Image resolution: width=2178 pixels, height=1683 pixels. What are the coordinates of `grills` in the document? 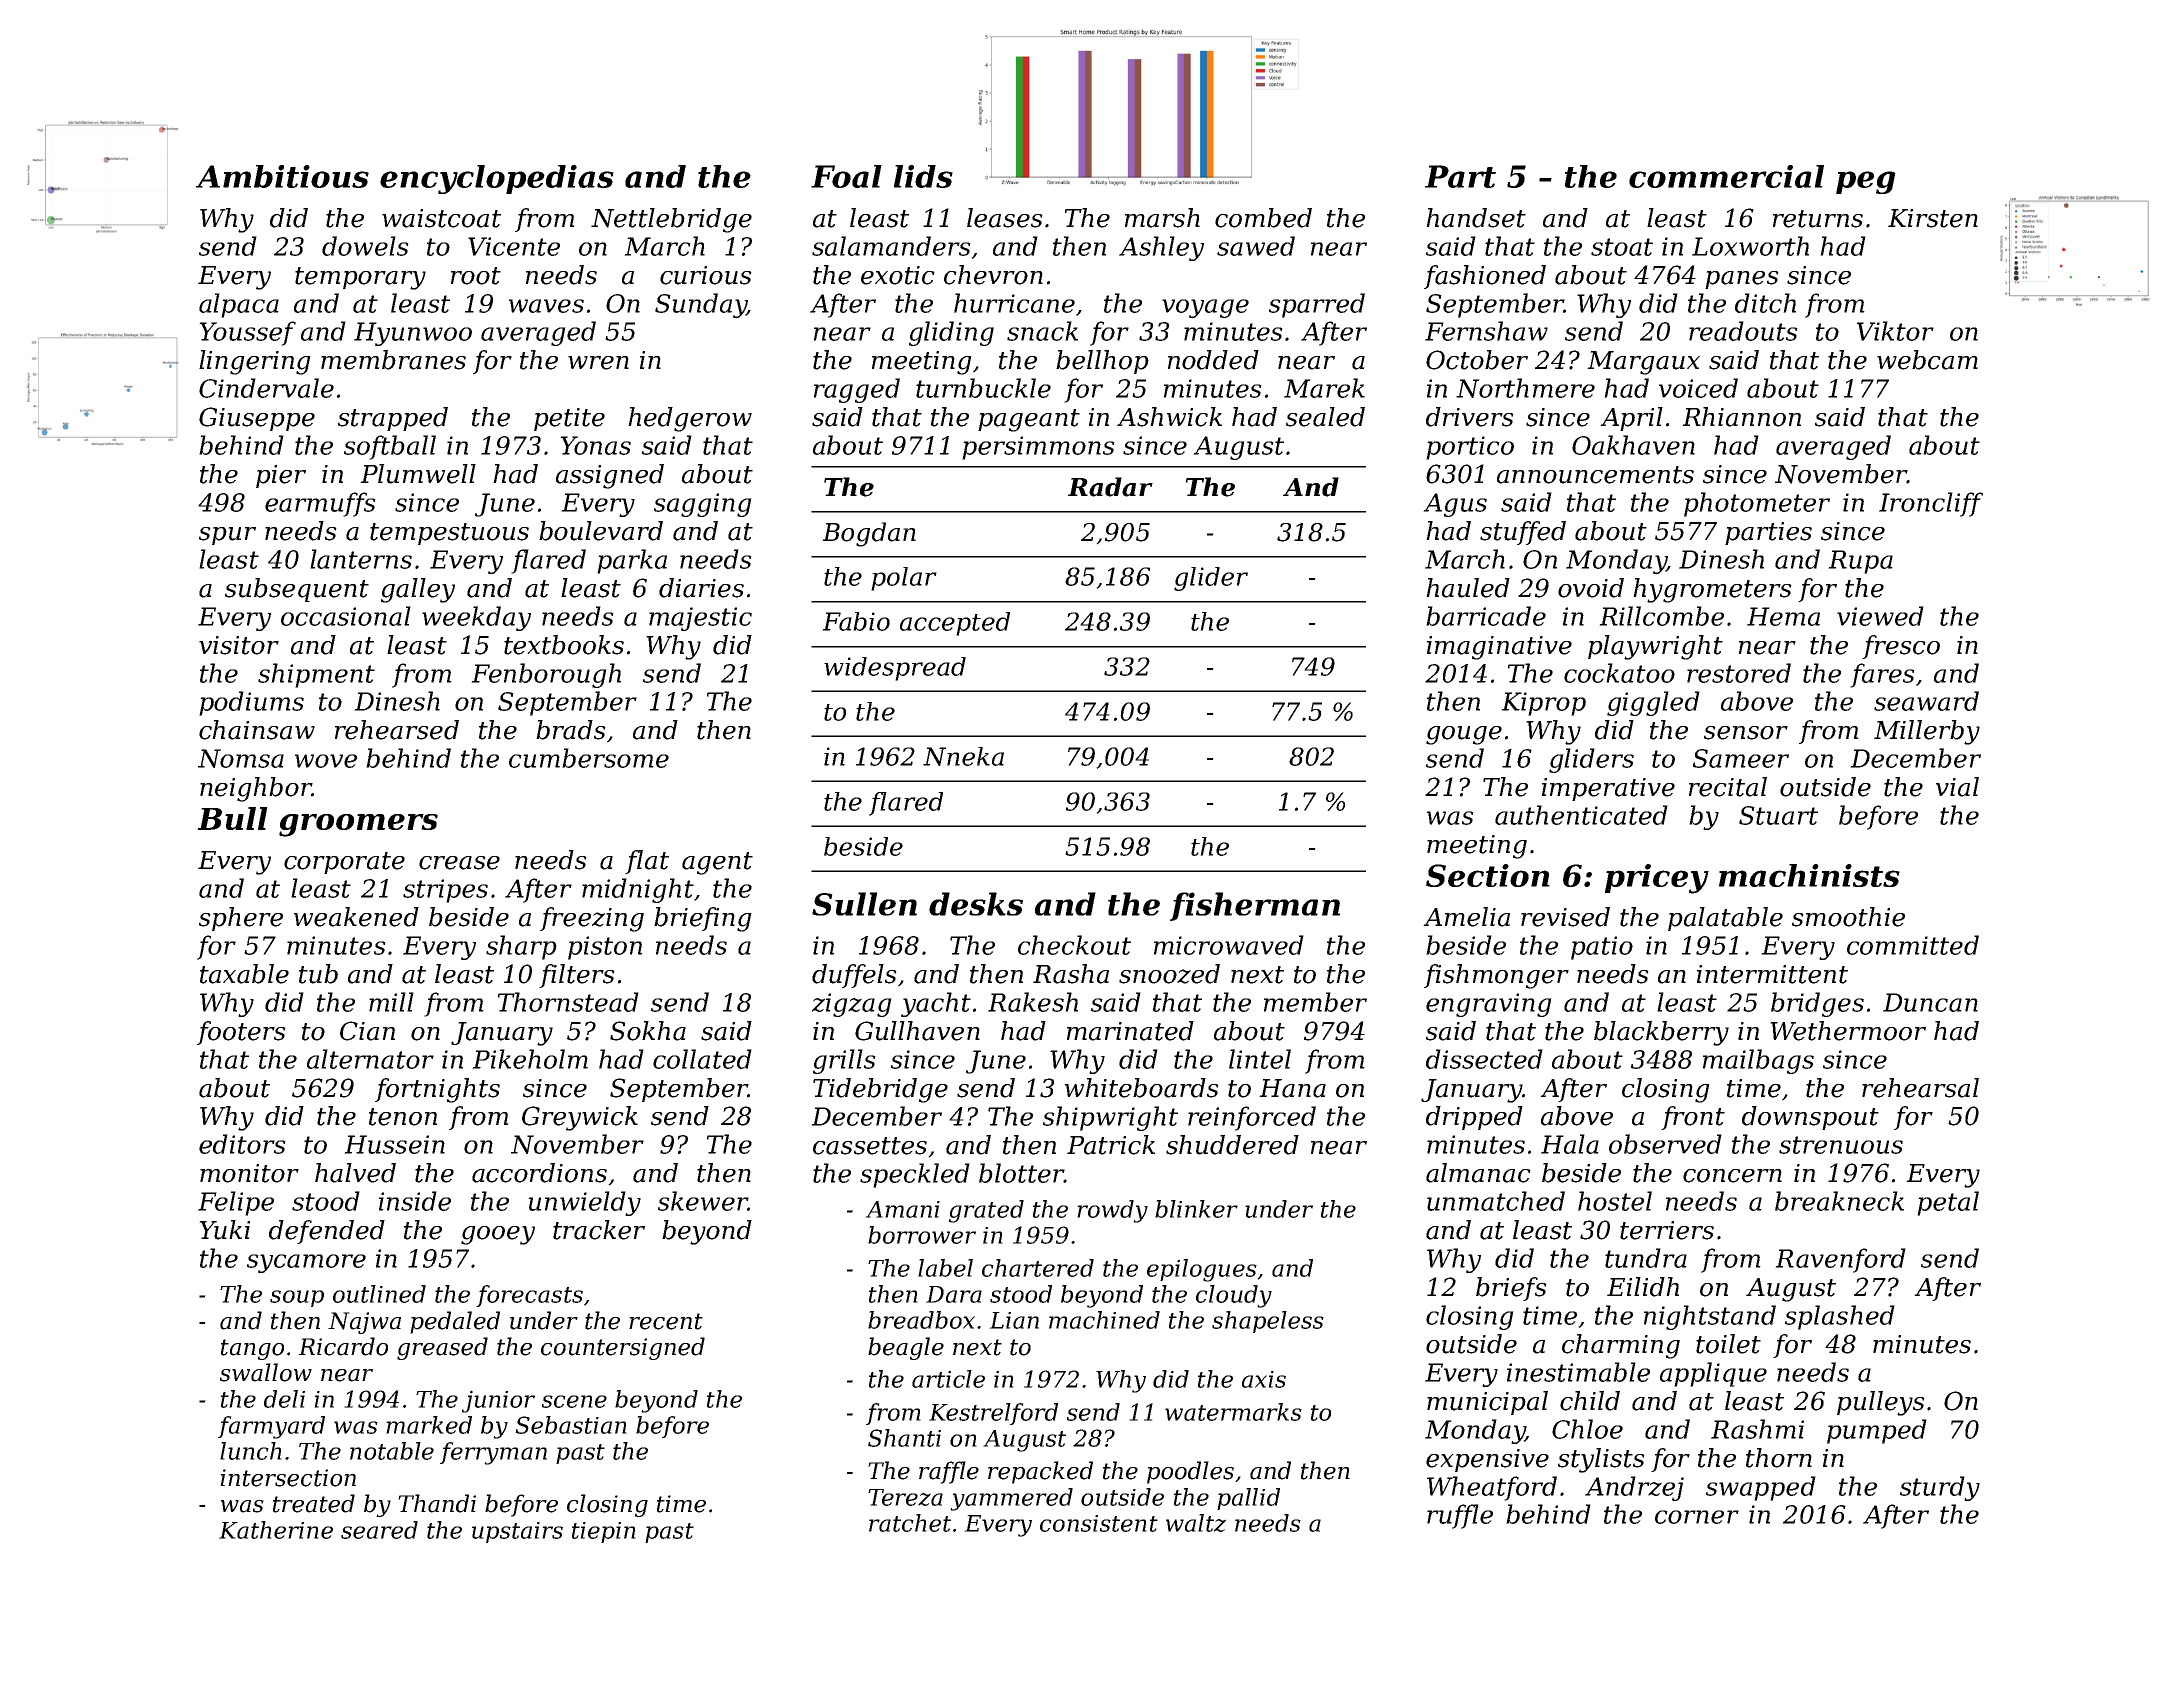 It's located at (844, 1061).
